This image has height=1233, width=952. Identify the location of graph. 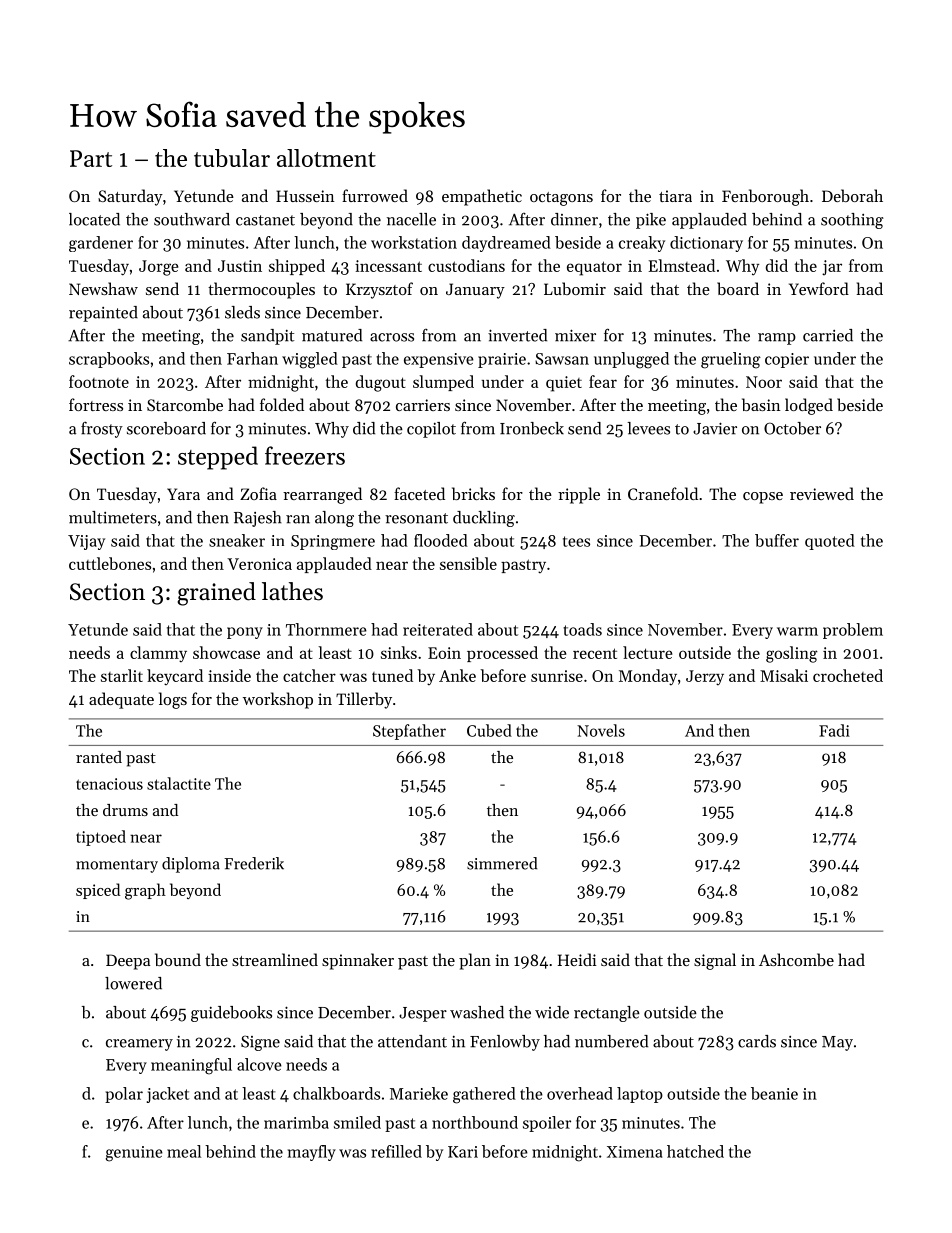
(145, 891).
